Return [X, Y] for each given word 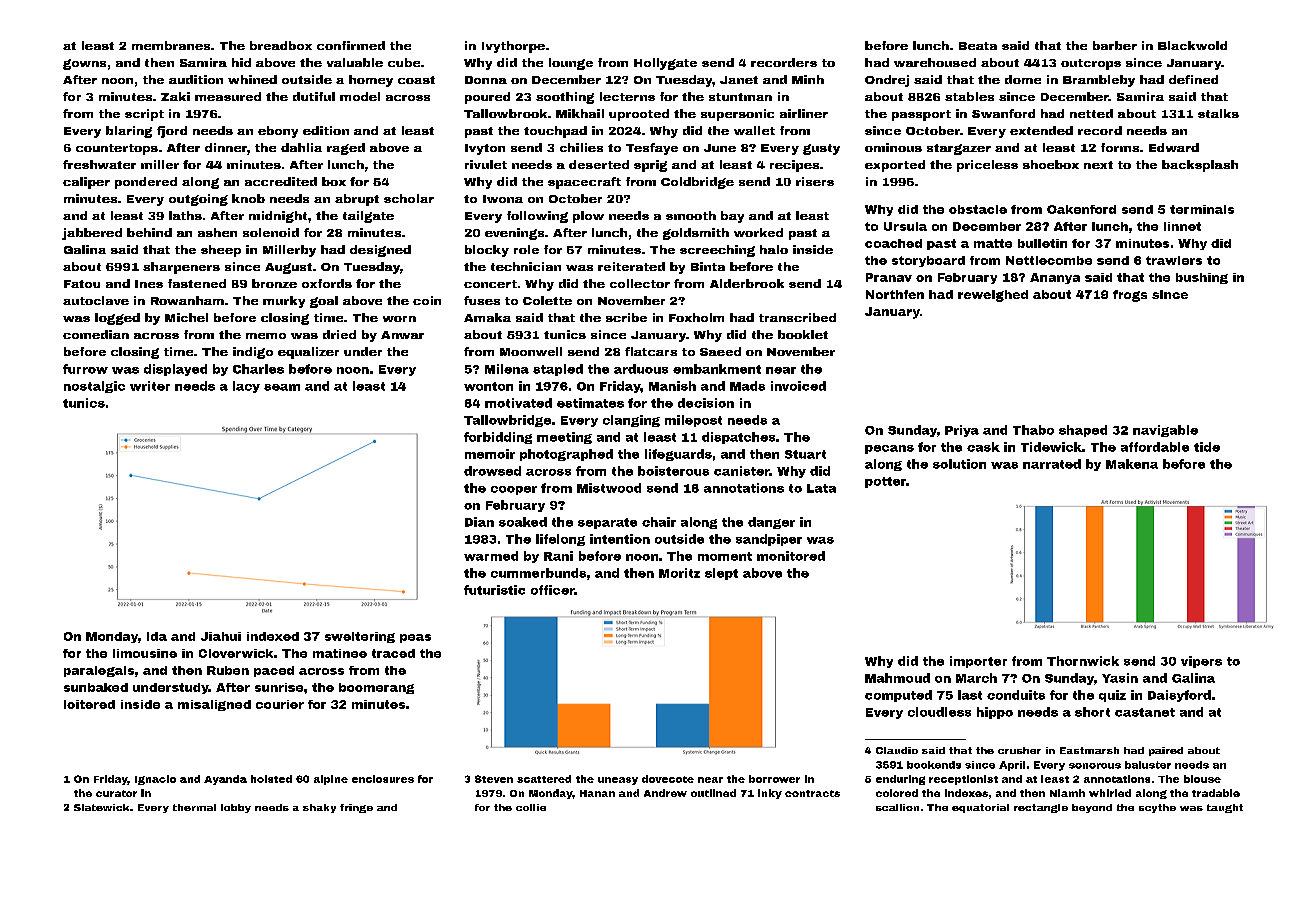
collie [531, 807]
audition [196, 79]
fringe [356, 808]
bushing [1202, 278]
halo [774, 249]
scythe [1157, 808]
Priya [962, 431]
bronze [274, 283]
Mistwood [609, 488]
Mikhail [580, 113]
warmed [491, 556]
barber [1115, 45]
